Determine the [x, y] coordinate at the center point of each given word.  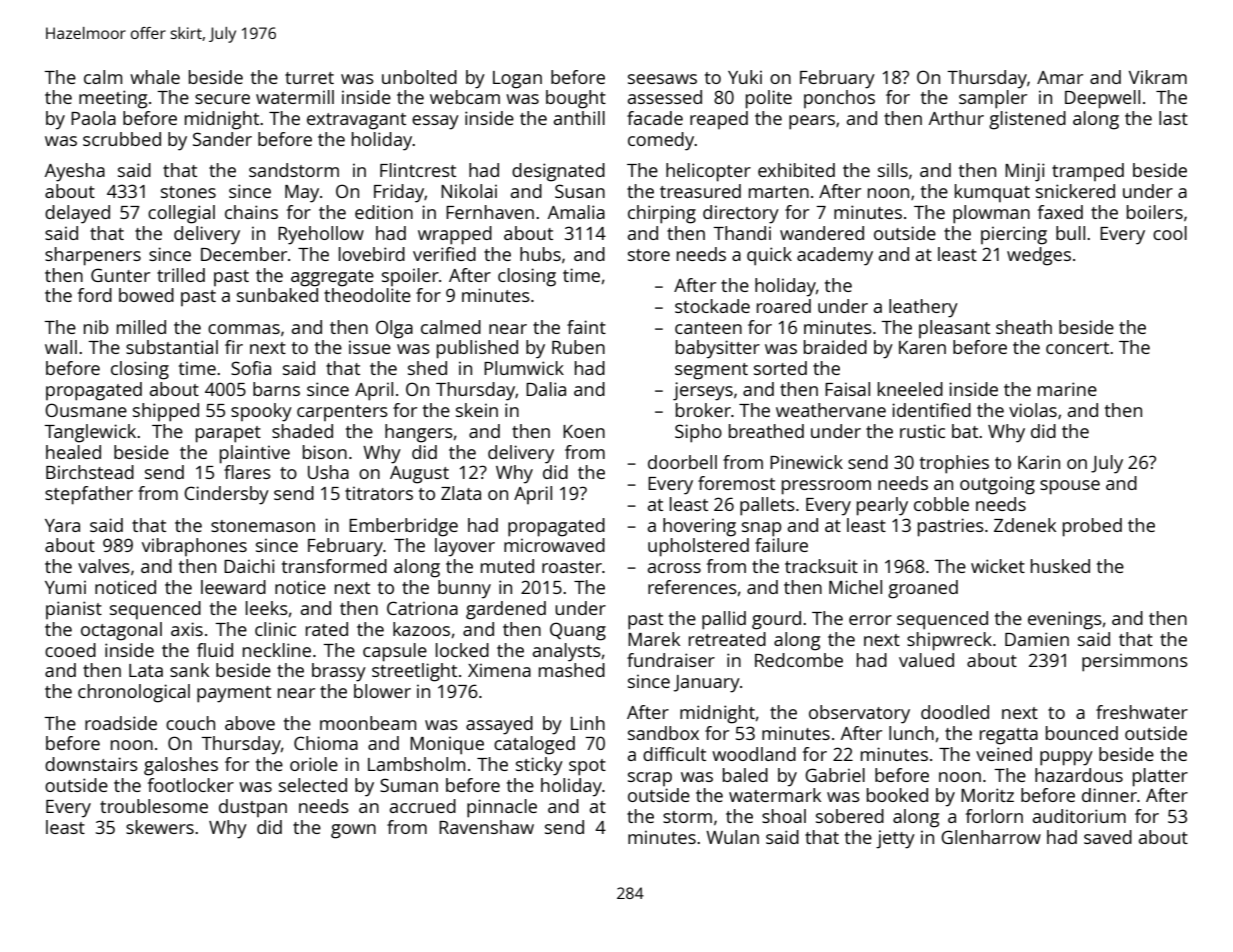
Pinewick [806, 462]
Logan [517, 80]
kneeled [910, 389]
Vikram [1158, 77]
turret [309, 78]
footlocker [191, 785]
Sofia [251, 368]
